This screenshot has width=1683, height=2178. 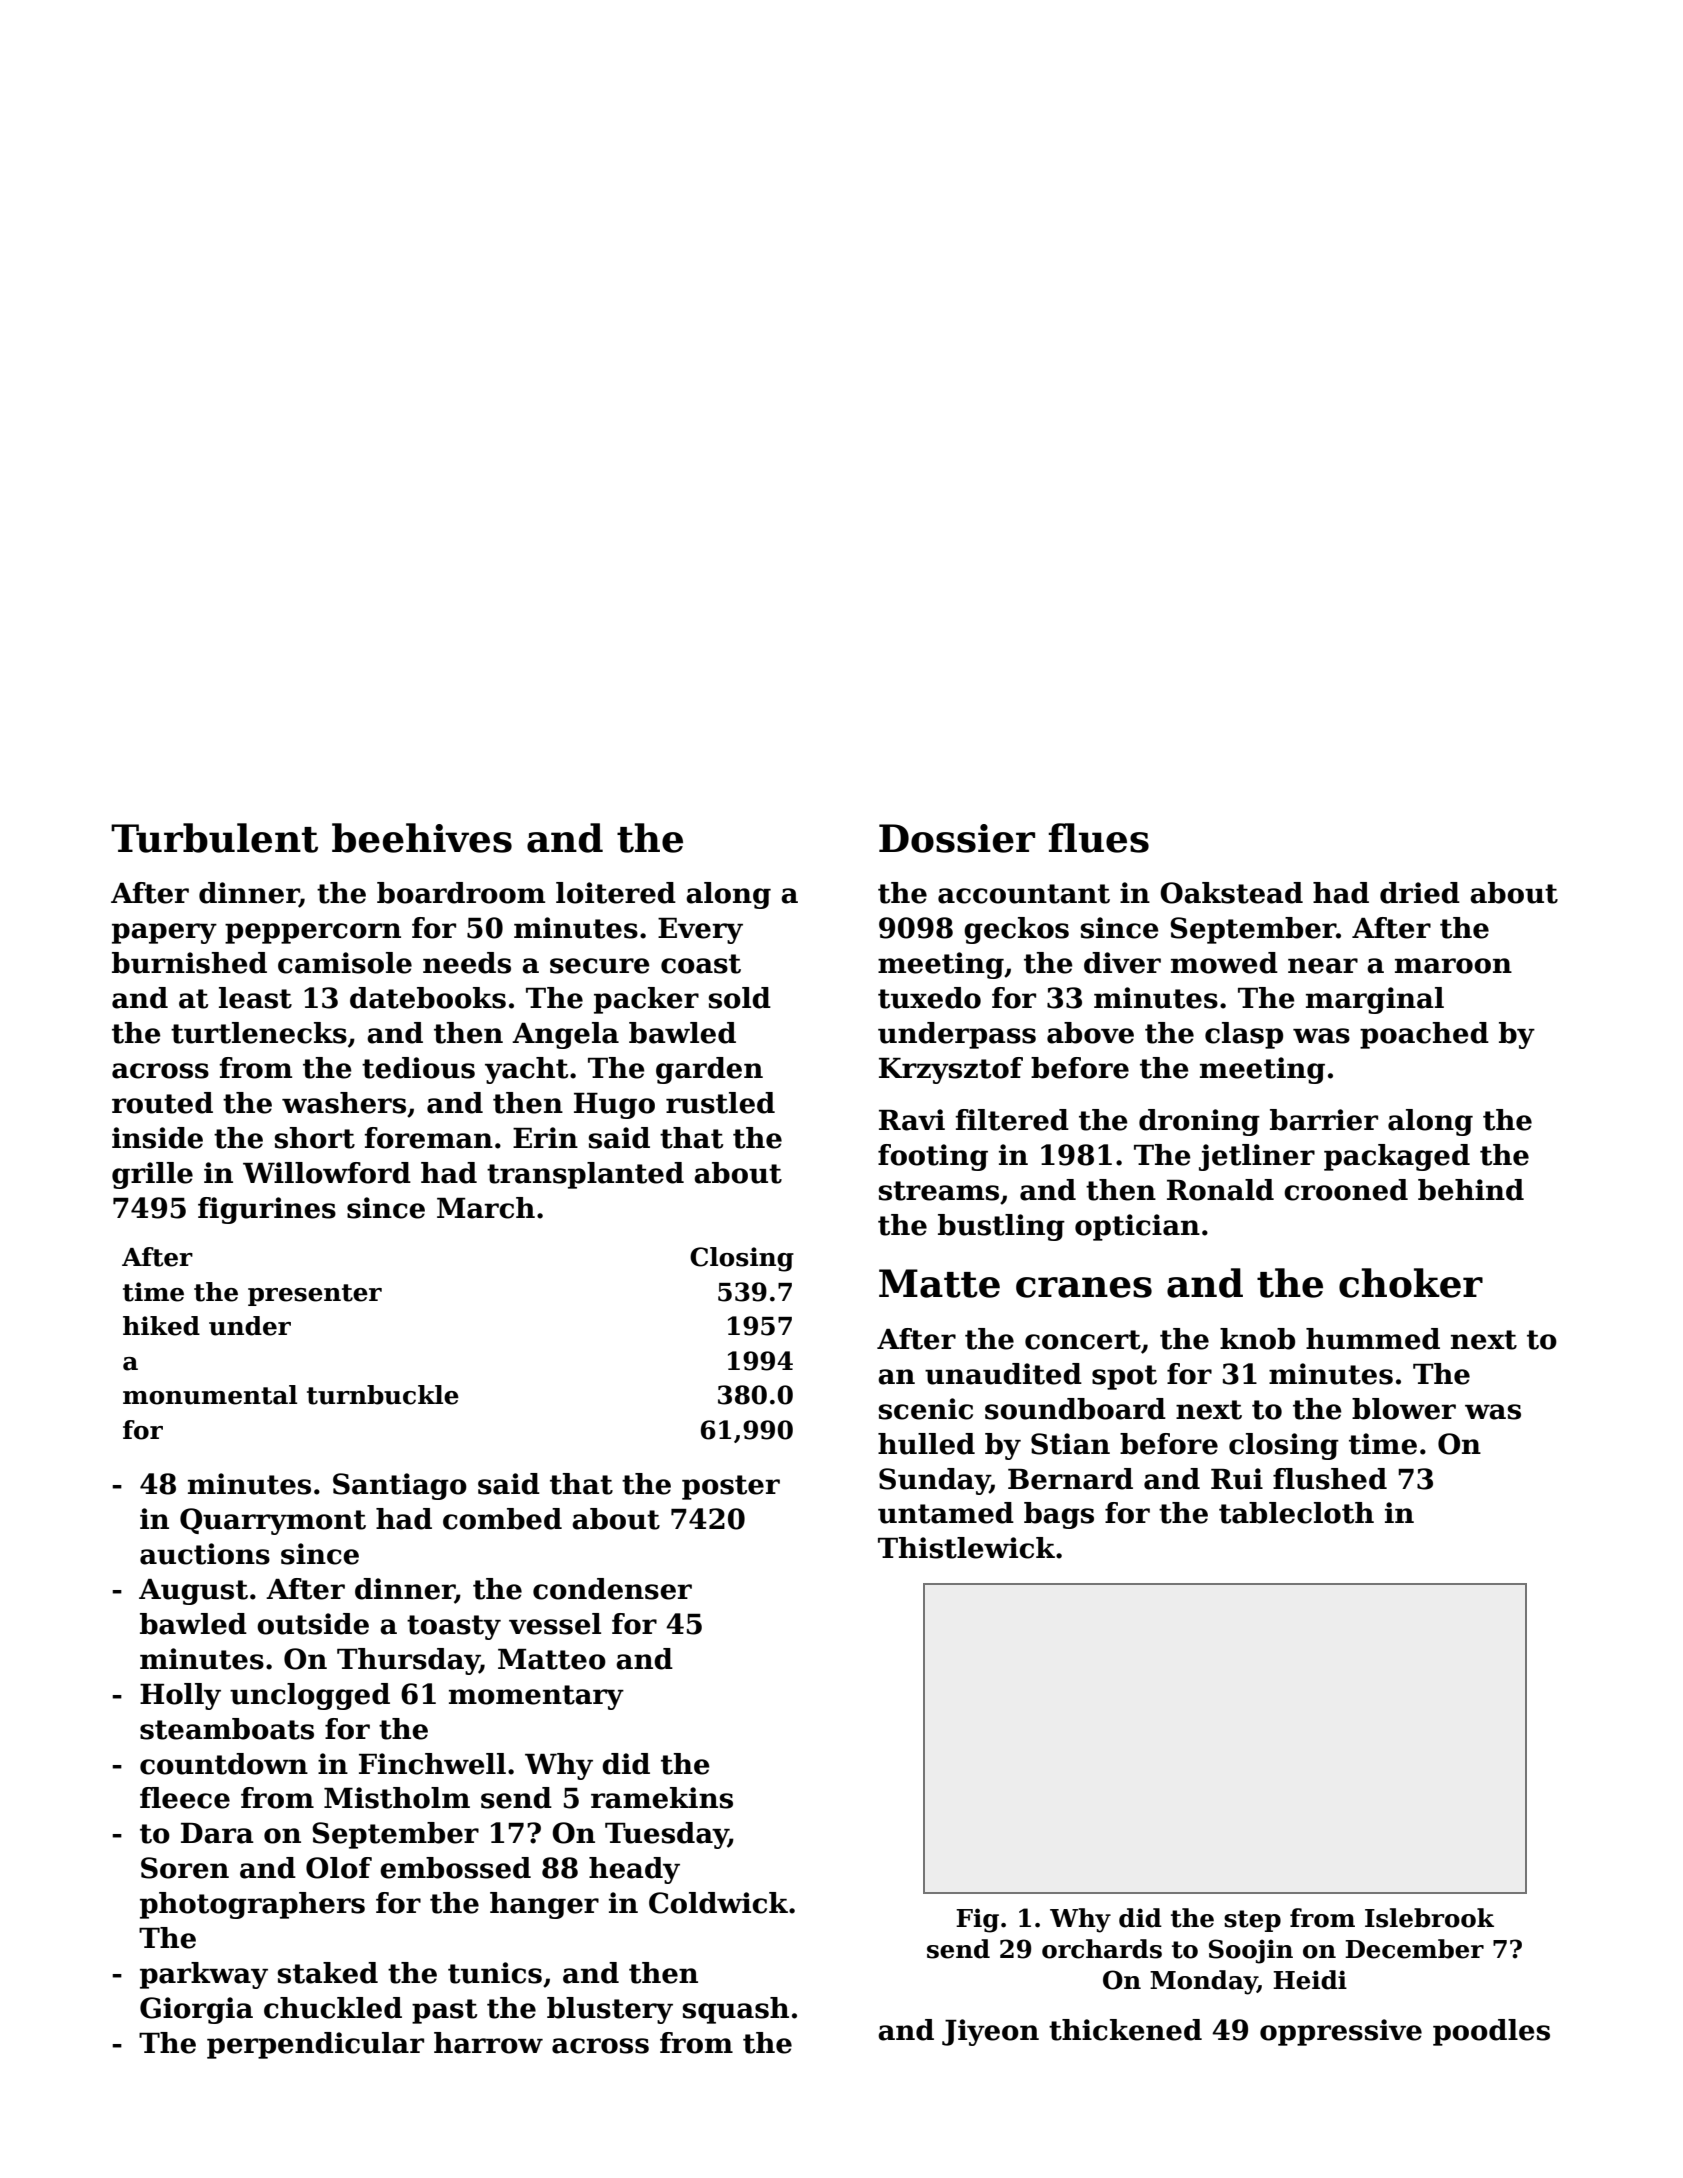 I want to click on loitered, so click(x=616, y=893).
